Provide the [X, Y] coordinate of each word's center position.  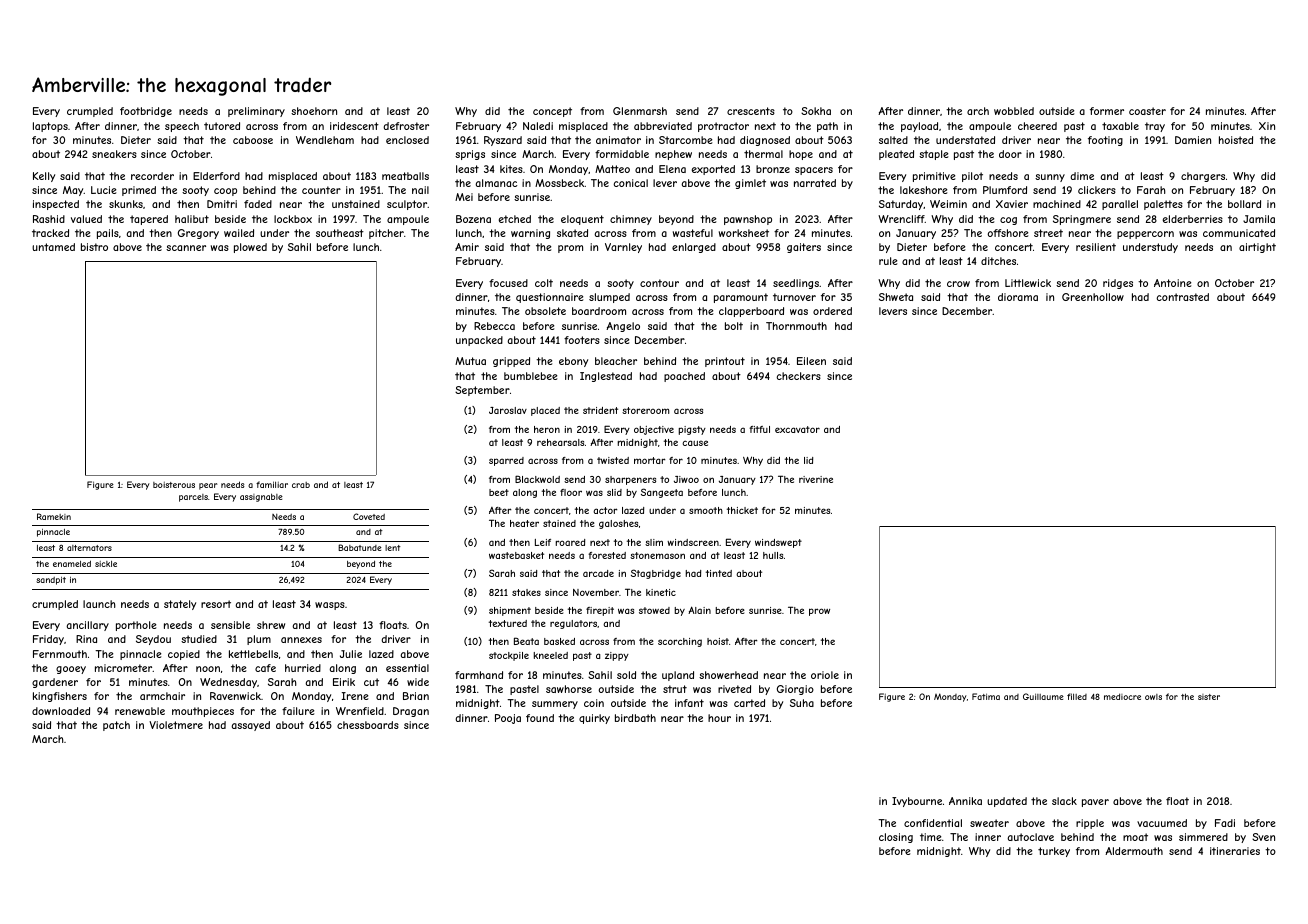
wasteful [693, 233]
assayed [250, 726]
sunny [1050, 178]
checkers [798, 376]
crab [301, 485]
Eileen [811, 361]
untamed [53, 247]
